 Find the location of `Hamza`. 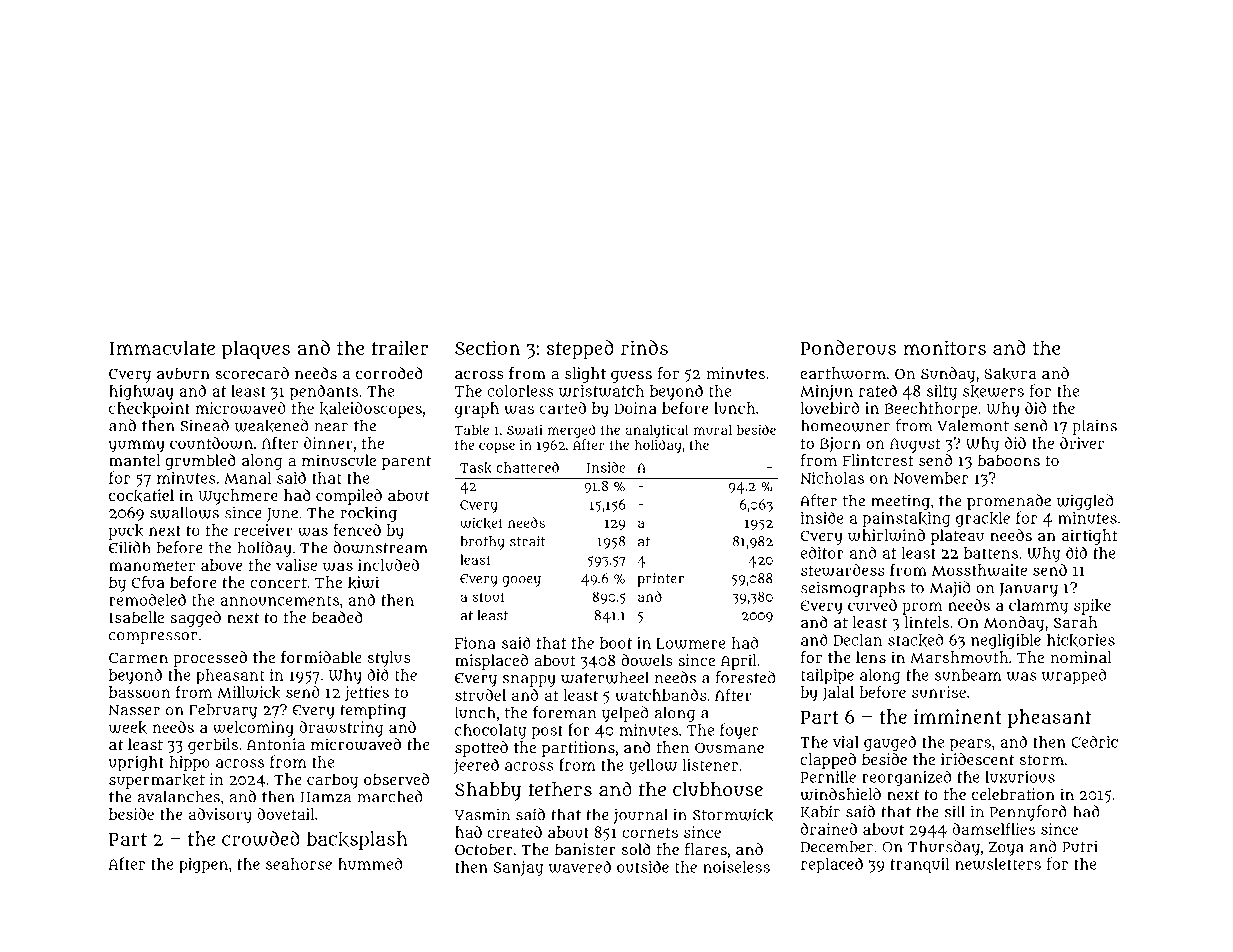

Hamza is located at coordinates (325, 797).
